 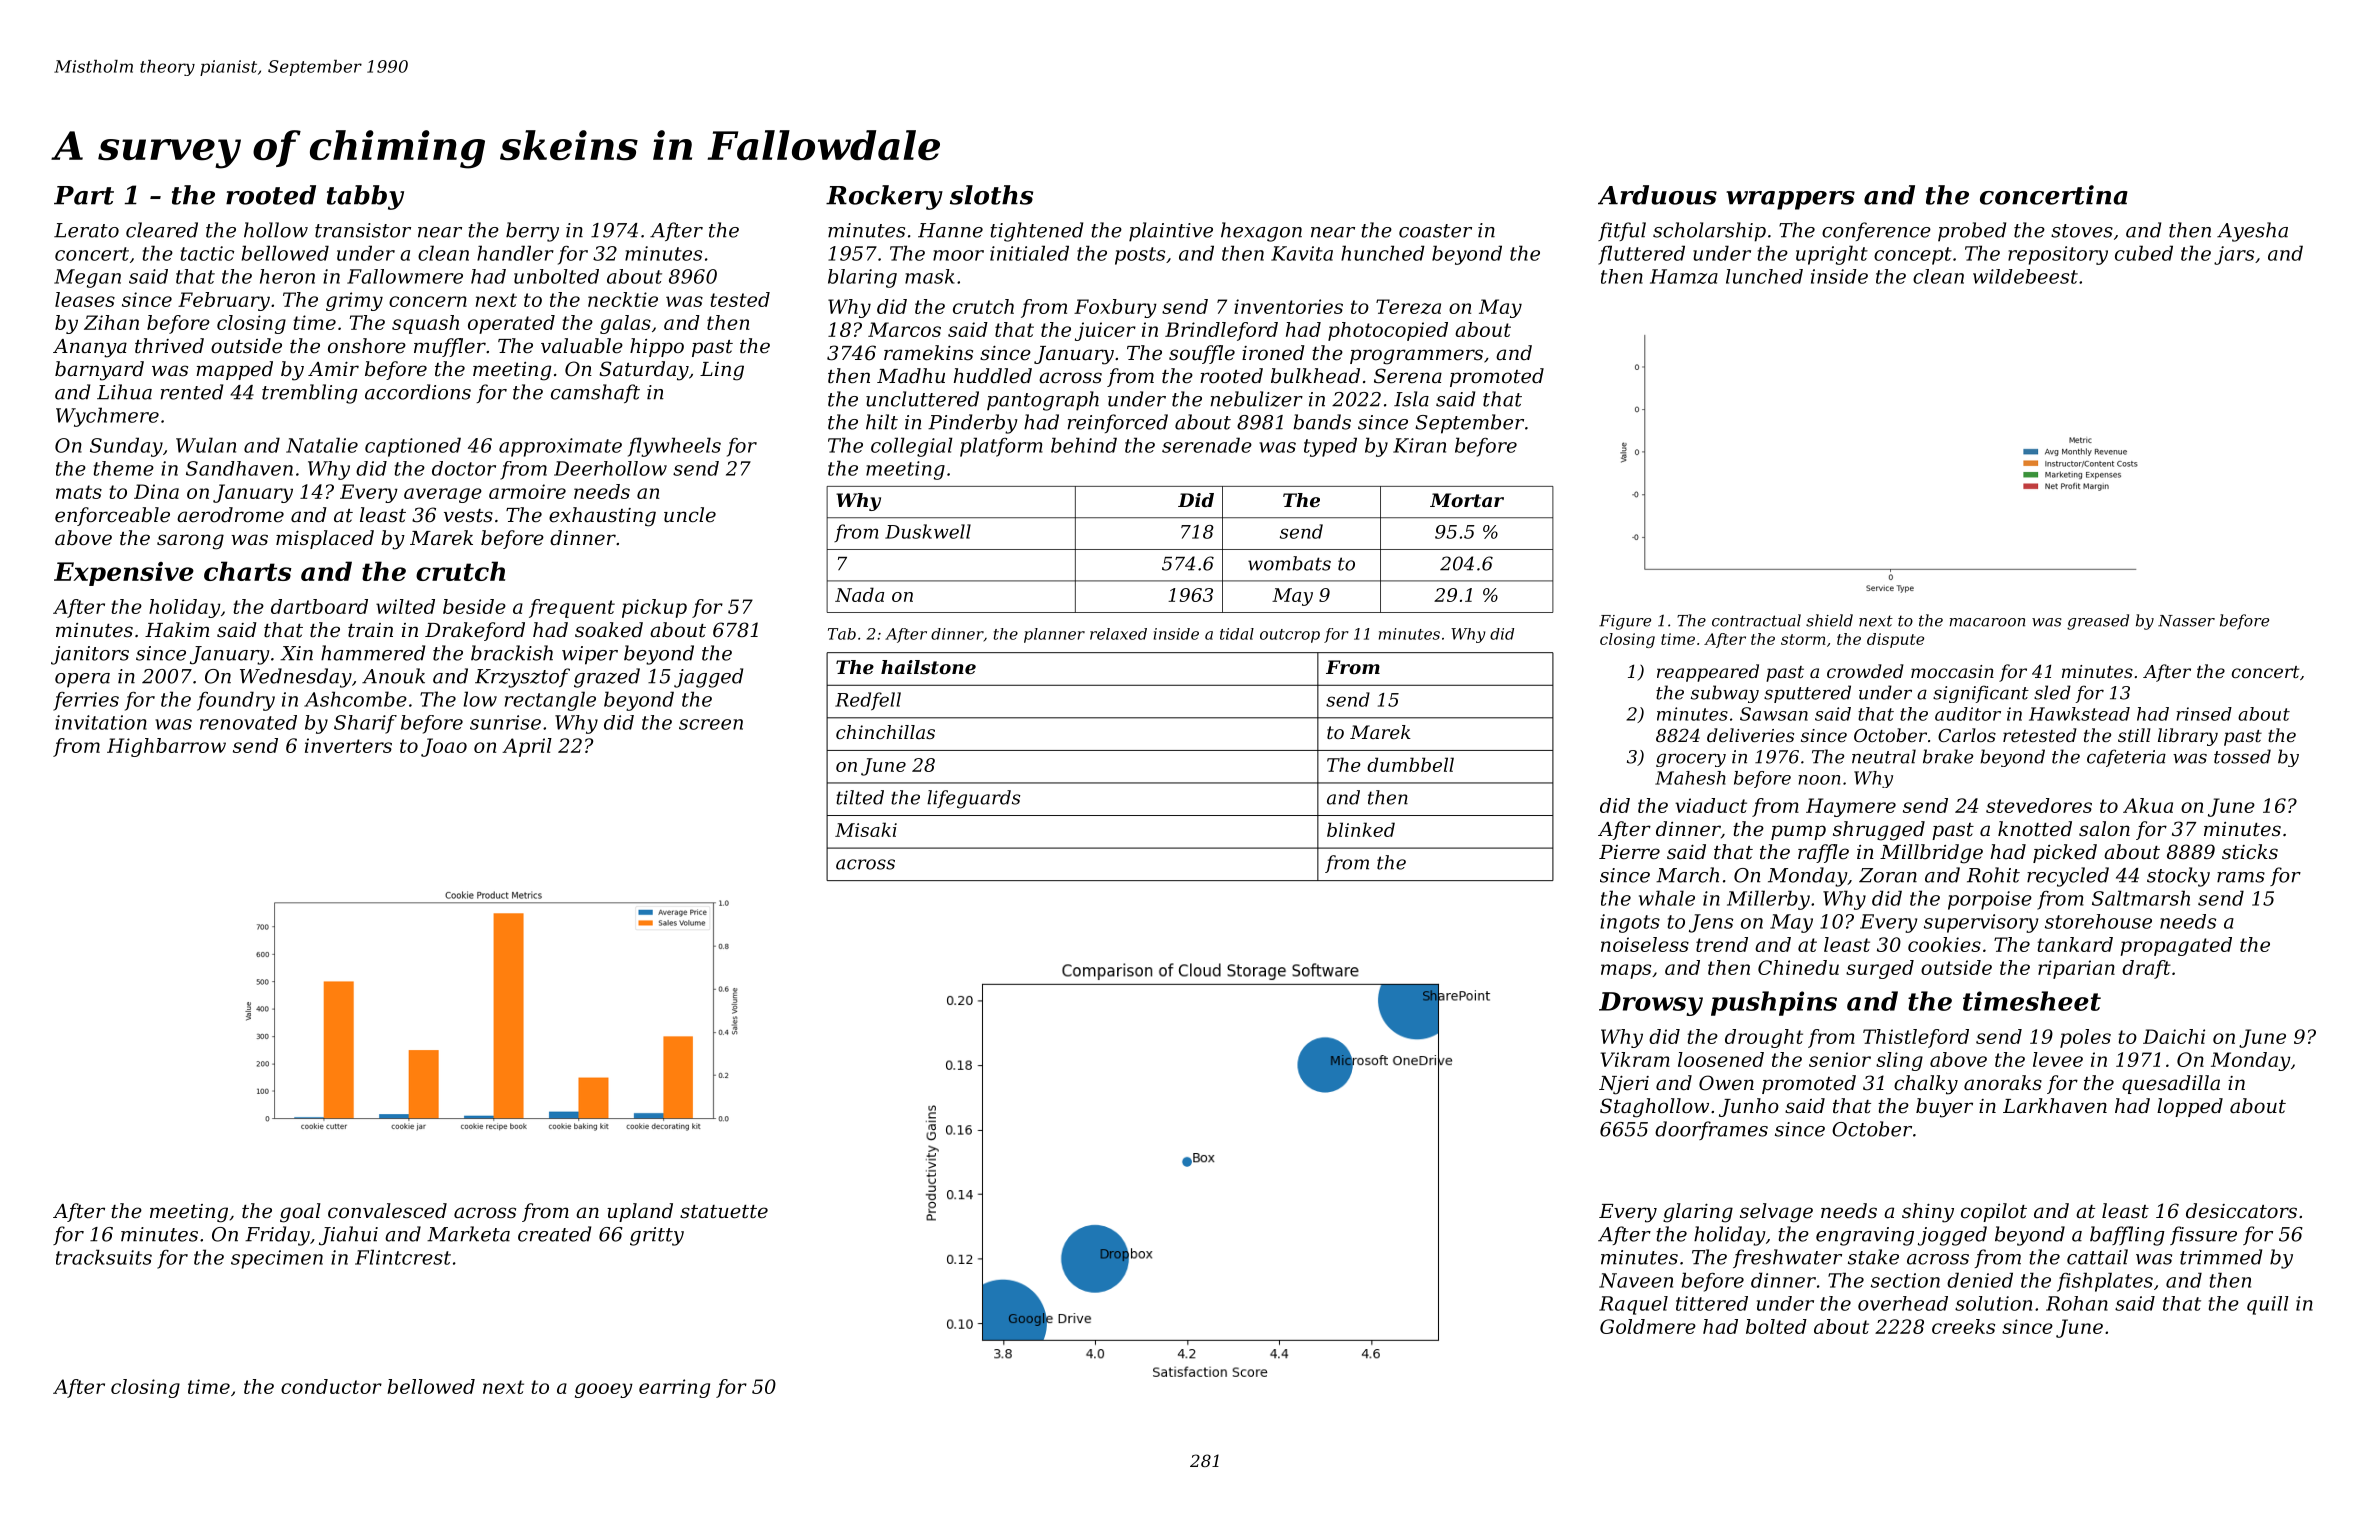 What do you see at coordinates (991, 195) in the image?
I see `sloths` at bounding box center [991, 195].
